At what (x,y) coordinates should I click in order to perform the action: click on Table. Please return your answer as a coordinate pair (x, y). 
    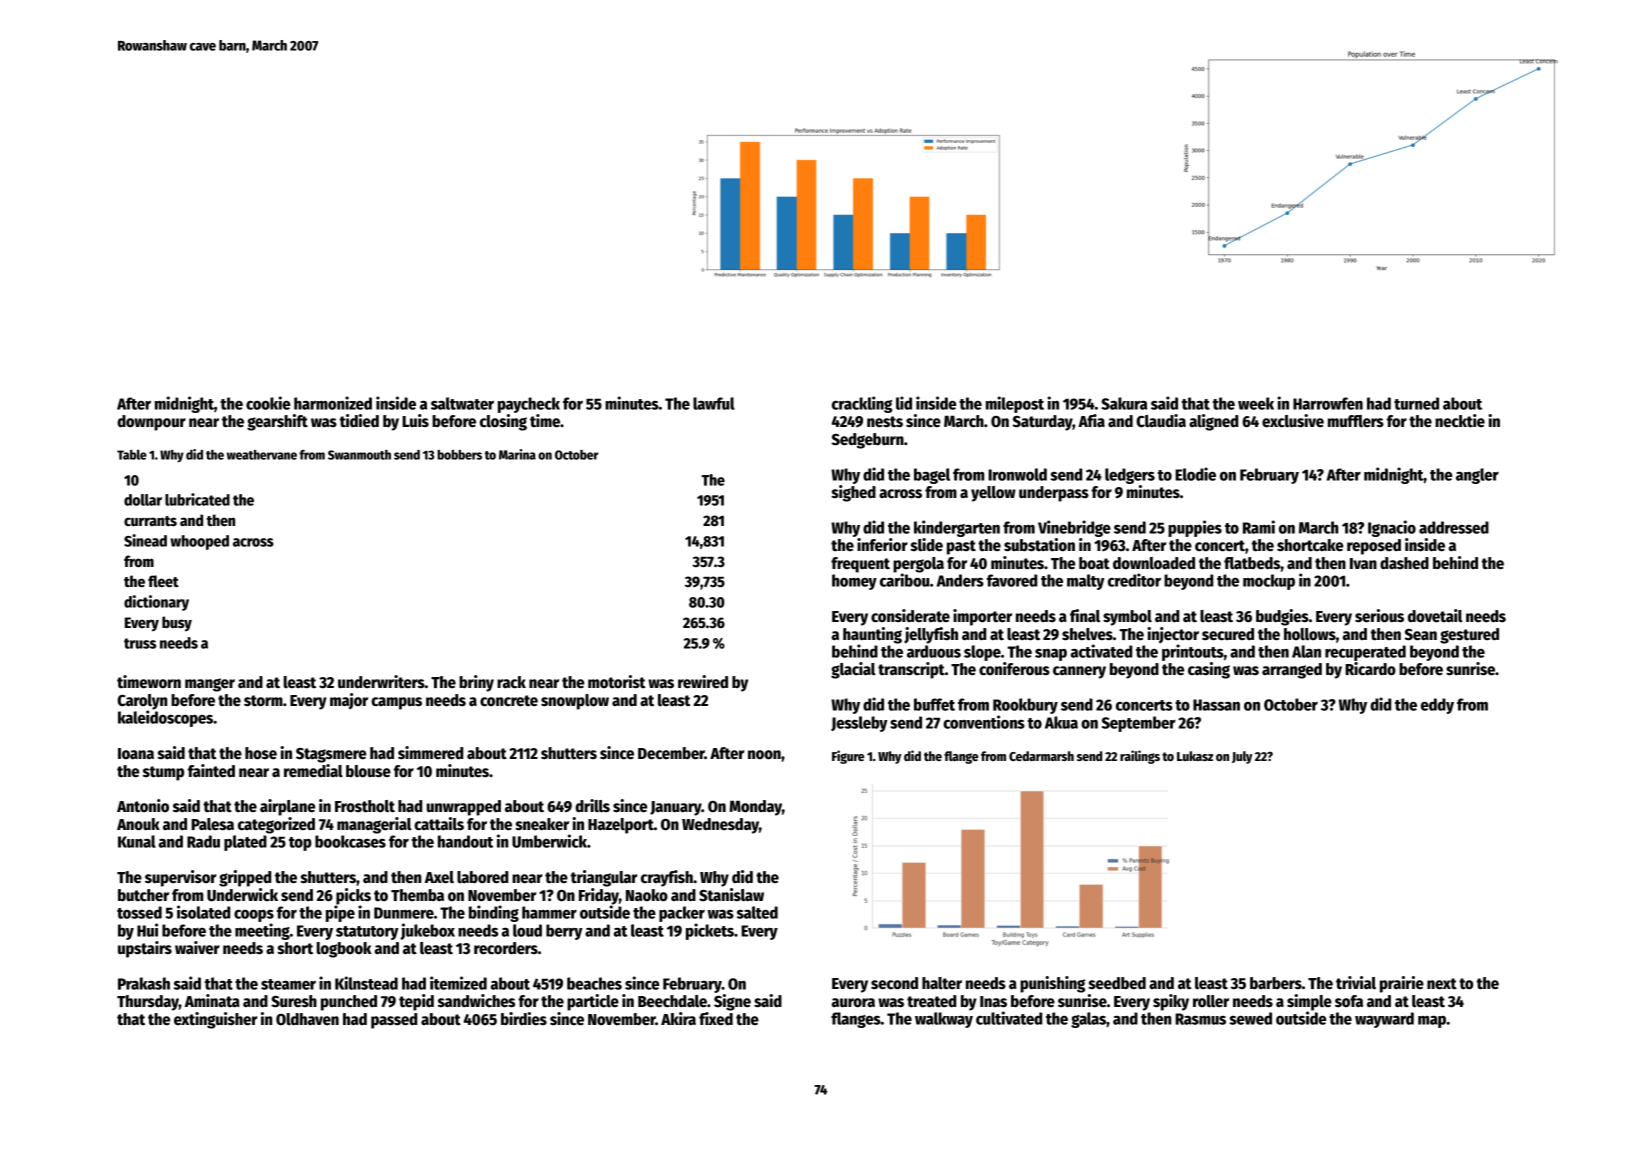
    Looking at the image, I should click on (132, 454).
